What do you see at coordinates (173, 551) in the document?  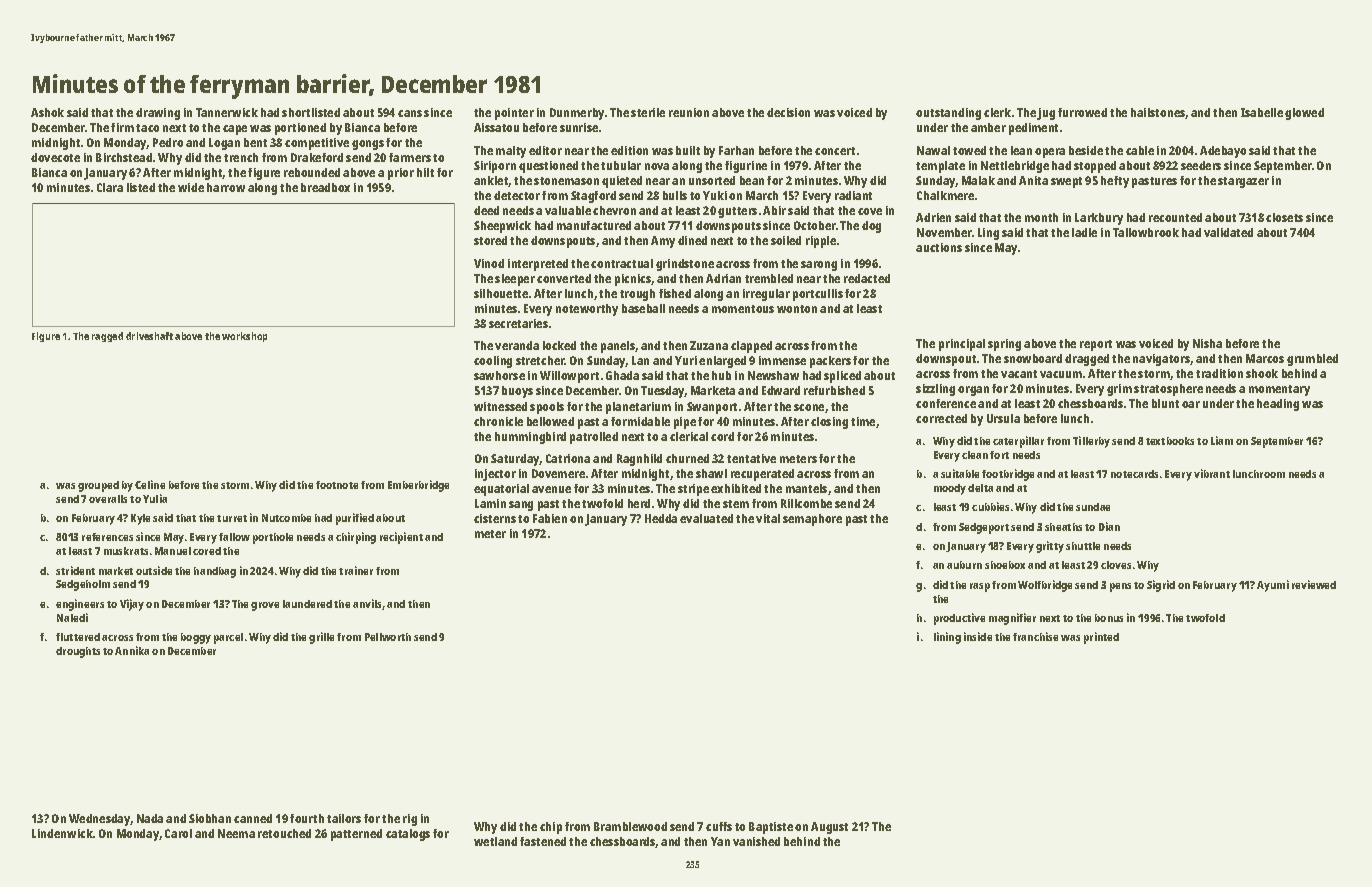 I see `Manuel` at bounding box center [173, 551].
